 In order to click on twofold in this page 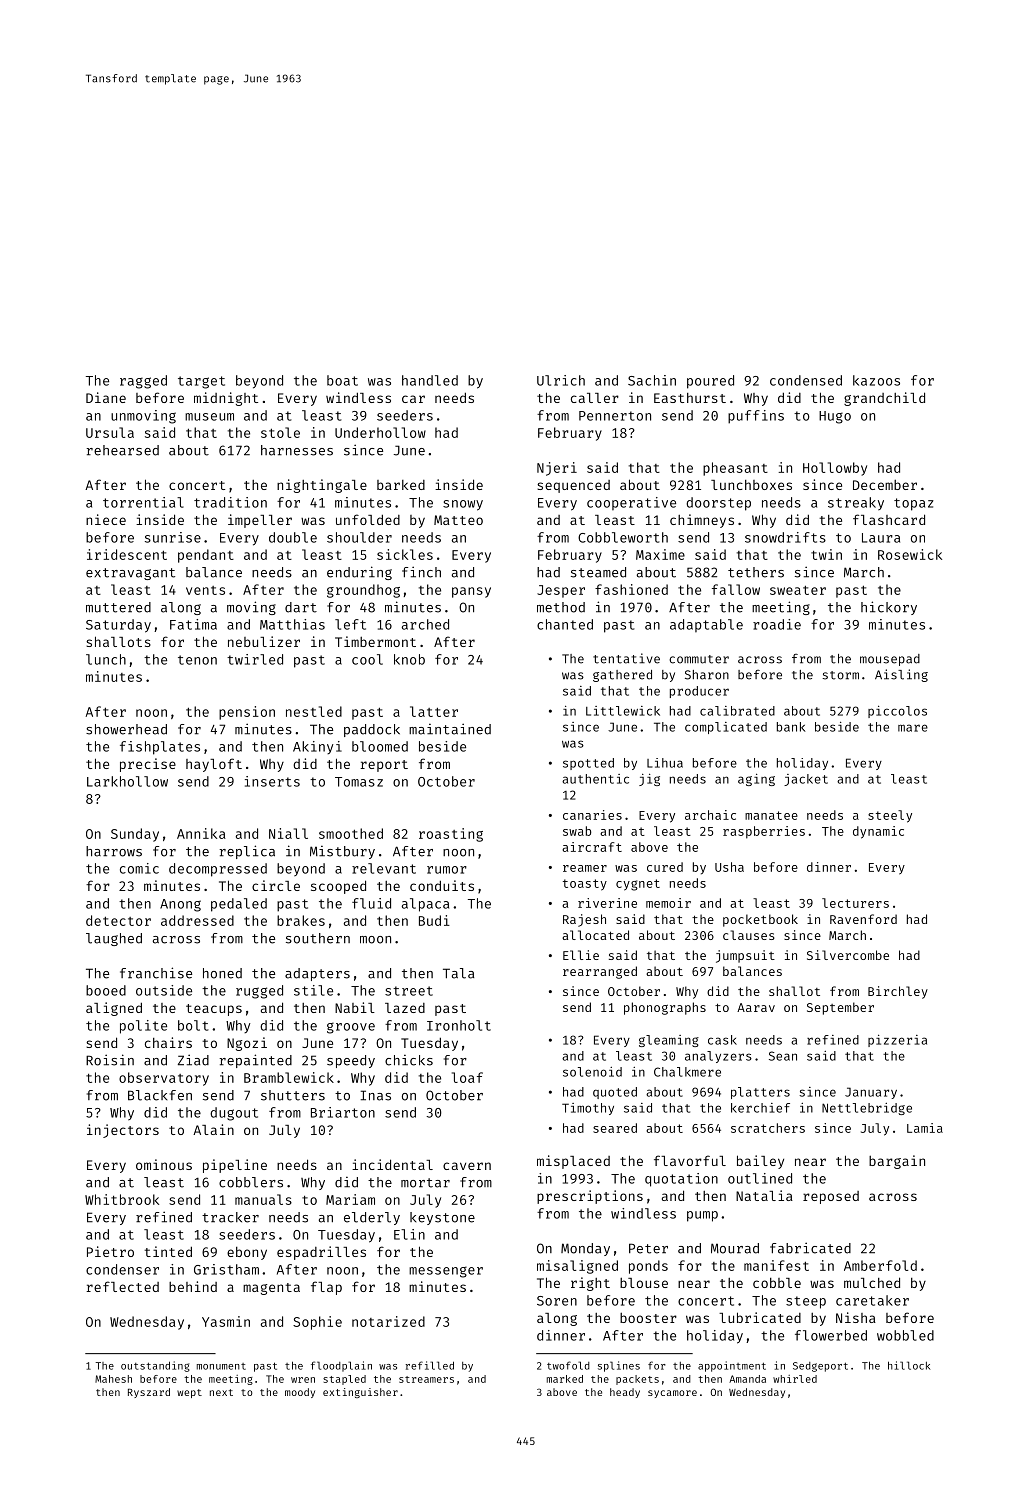, I will do `click(568, 1365)`.
